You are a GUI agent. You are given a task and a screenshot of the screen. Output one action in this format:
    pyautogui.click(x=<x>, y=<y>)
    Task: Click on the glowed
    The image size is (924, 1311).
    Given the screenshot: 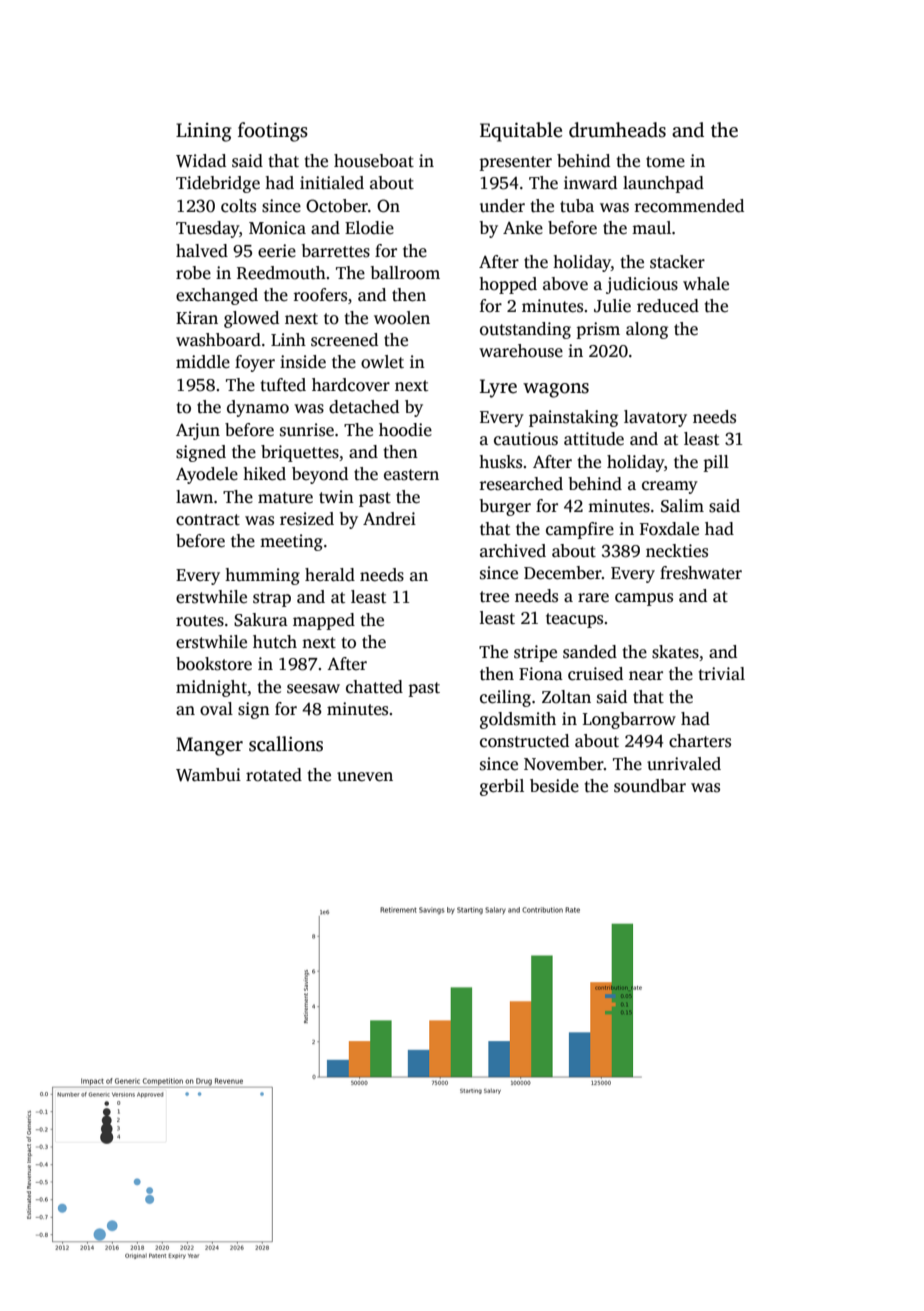 What is the action you would take?
    pyautogui.click(x=251, y=319)
